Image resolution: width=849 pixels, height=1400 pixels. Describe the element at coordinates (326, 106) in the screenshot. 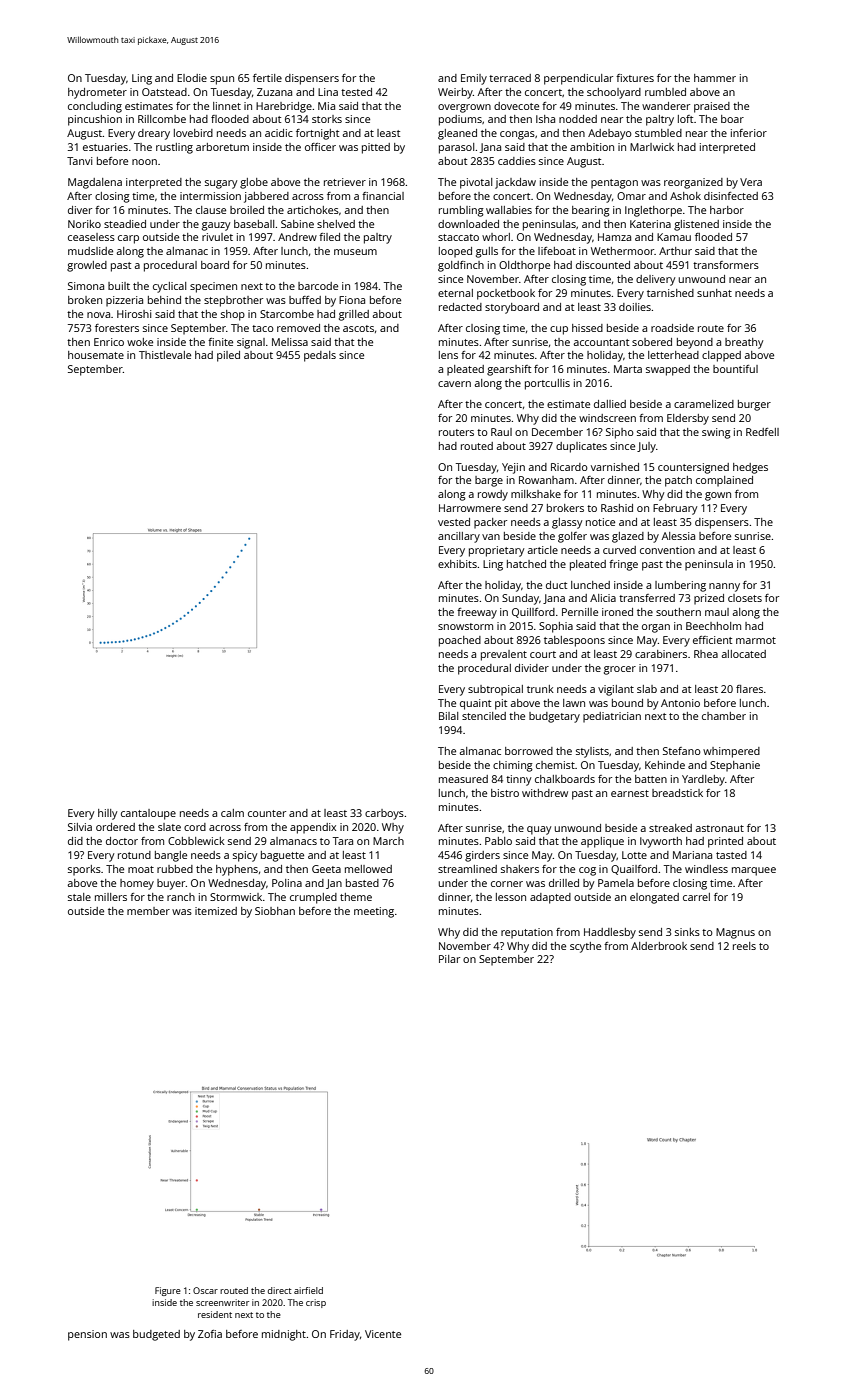

I see `Mia` at that location.
